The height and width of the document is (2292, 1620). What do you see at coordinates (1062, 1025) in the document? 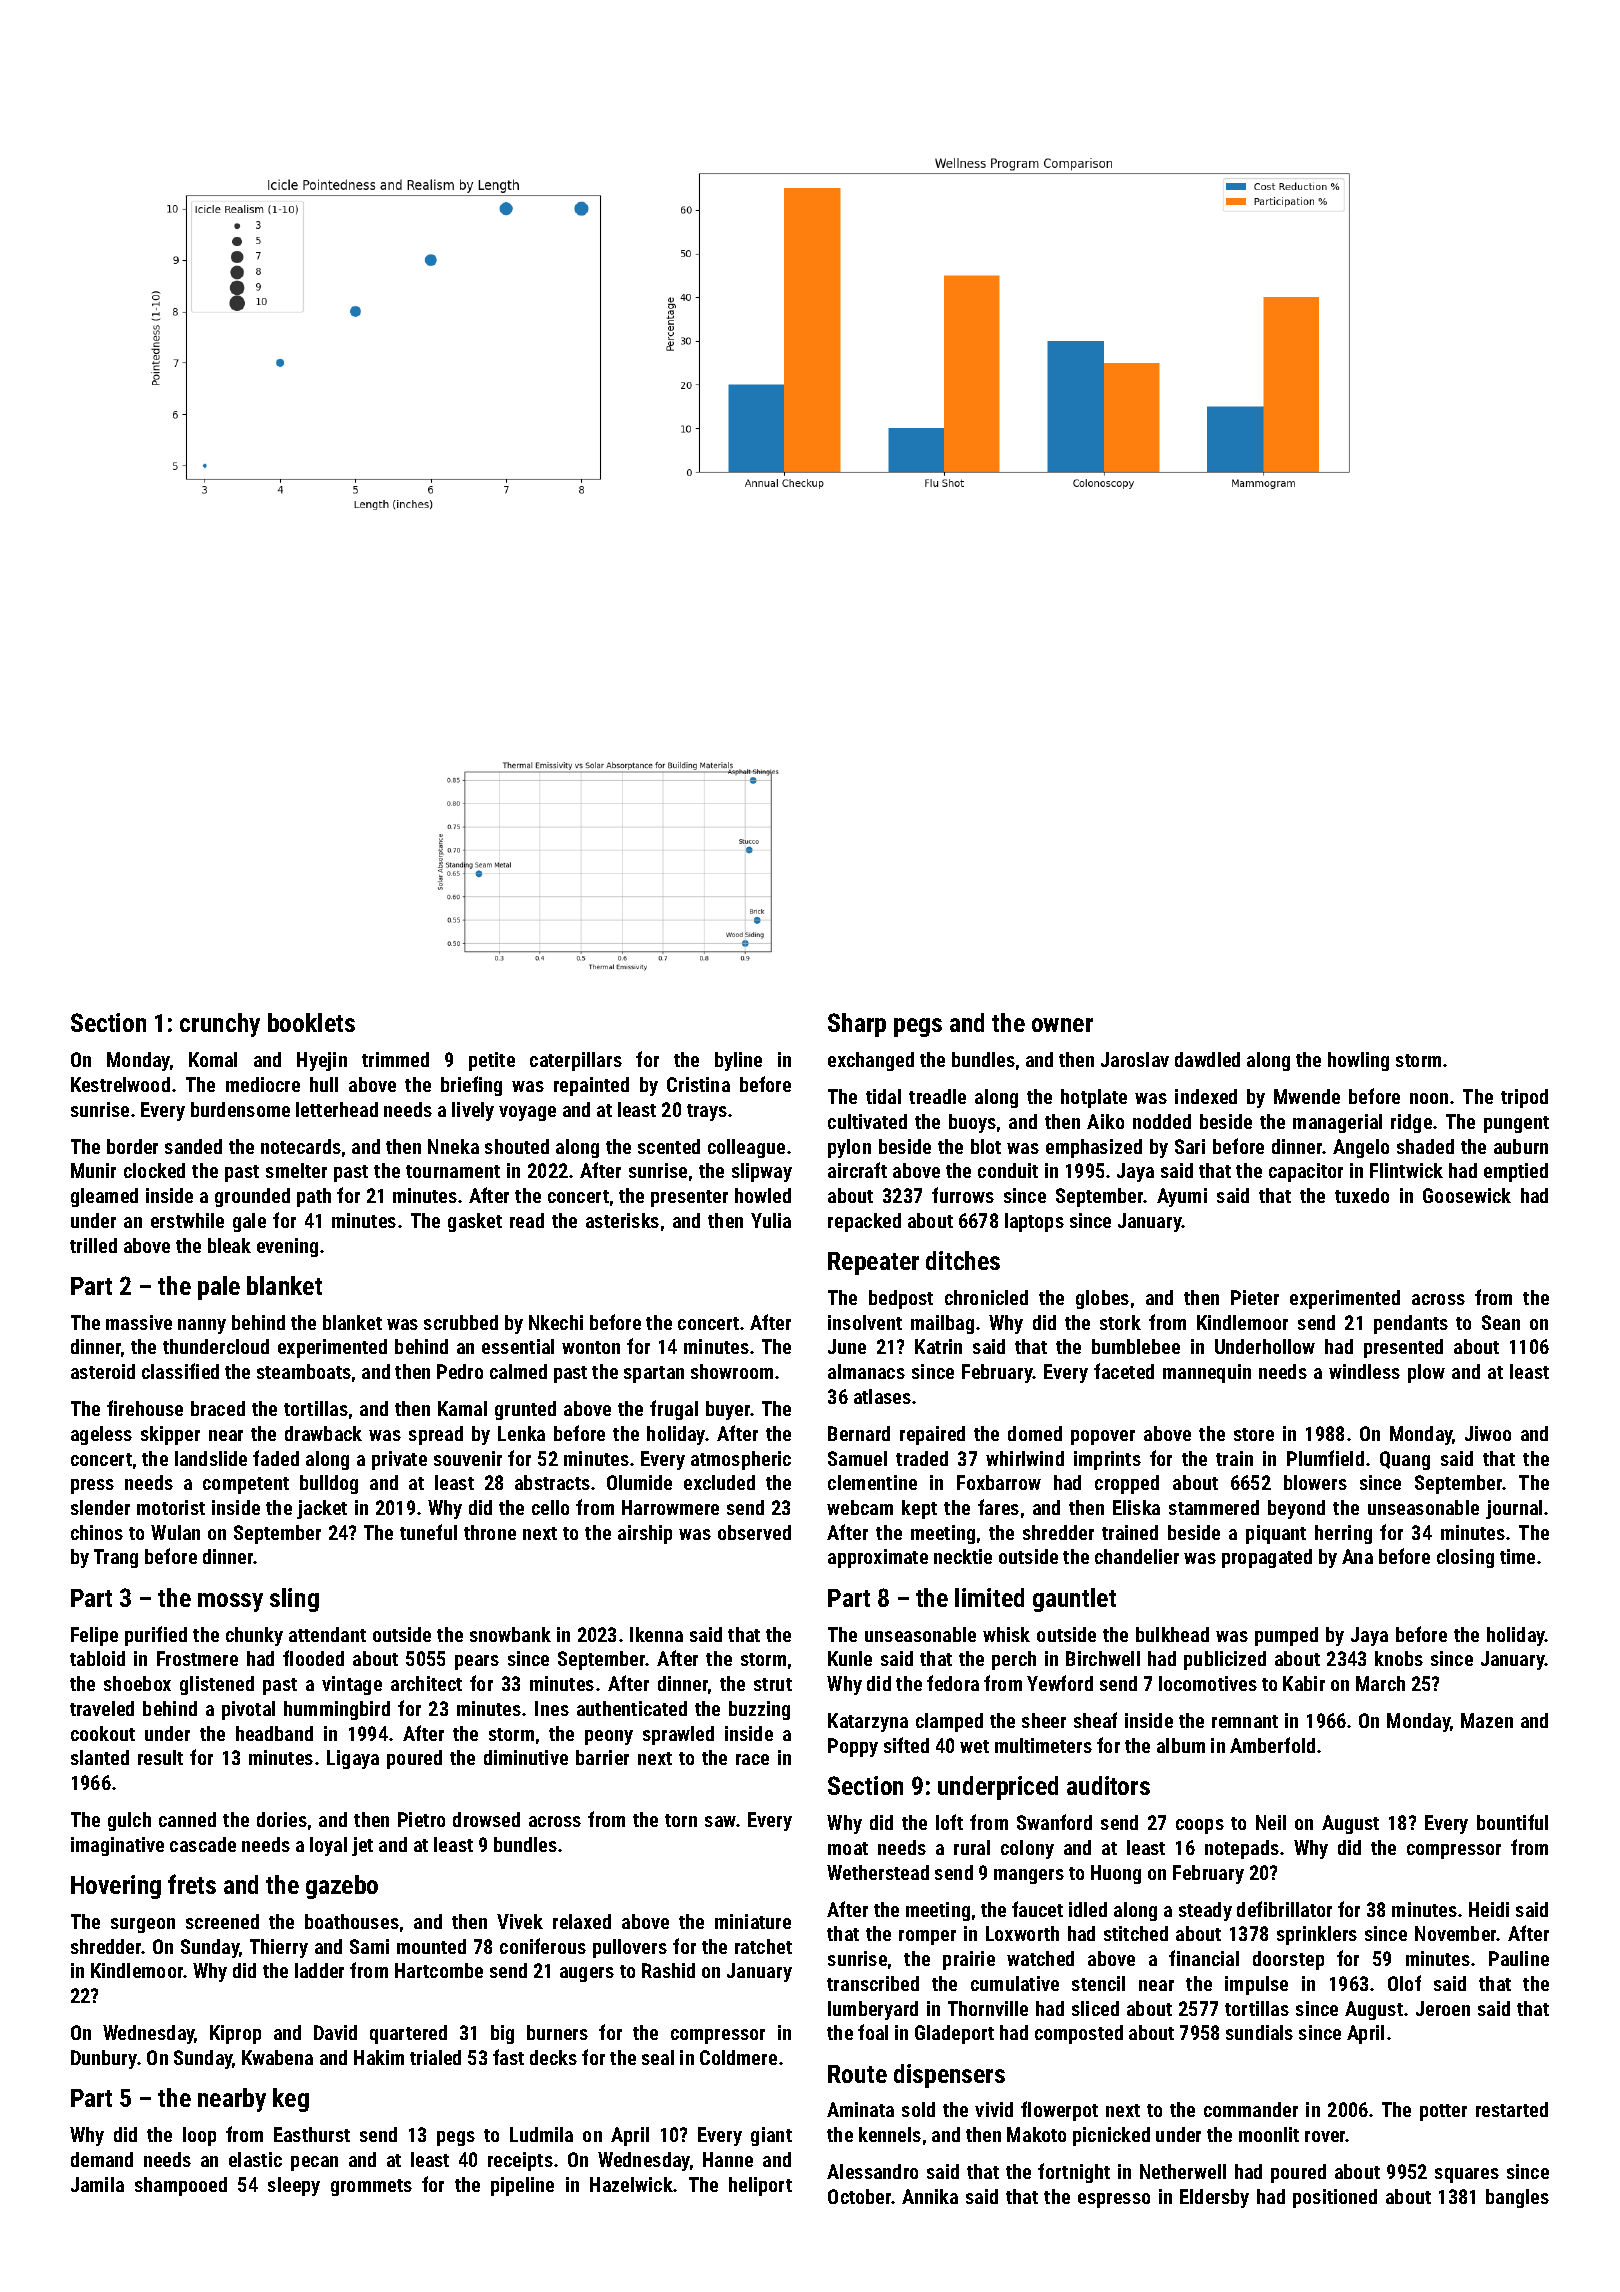
I see `owner` at bounding box center [1062, 1025].
